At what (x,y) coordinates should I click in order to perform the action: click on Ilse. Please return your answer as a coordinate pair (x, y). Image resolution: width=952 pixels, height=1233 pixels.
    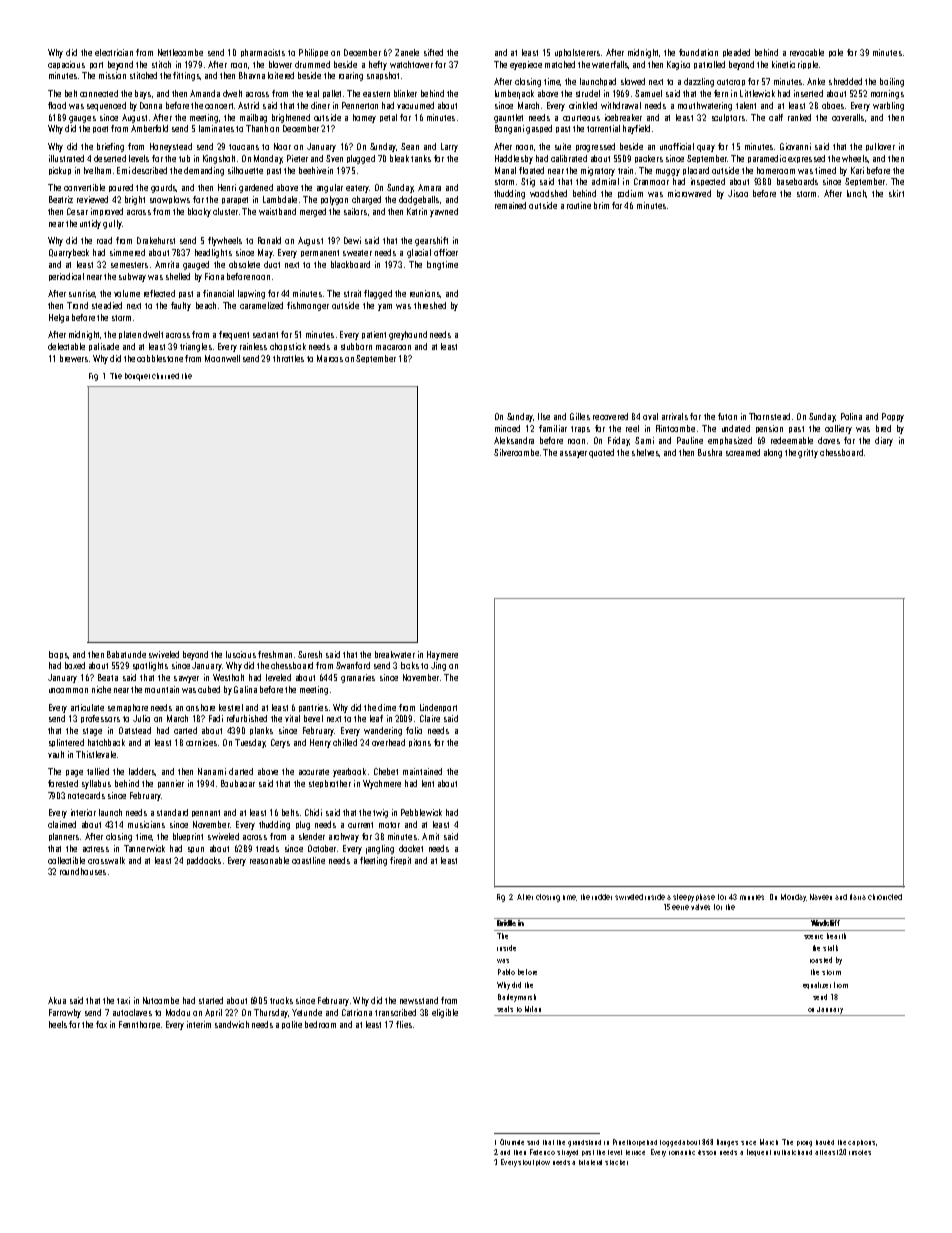
    Looking at the image, I should click on (544, 416).
